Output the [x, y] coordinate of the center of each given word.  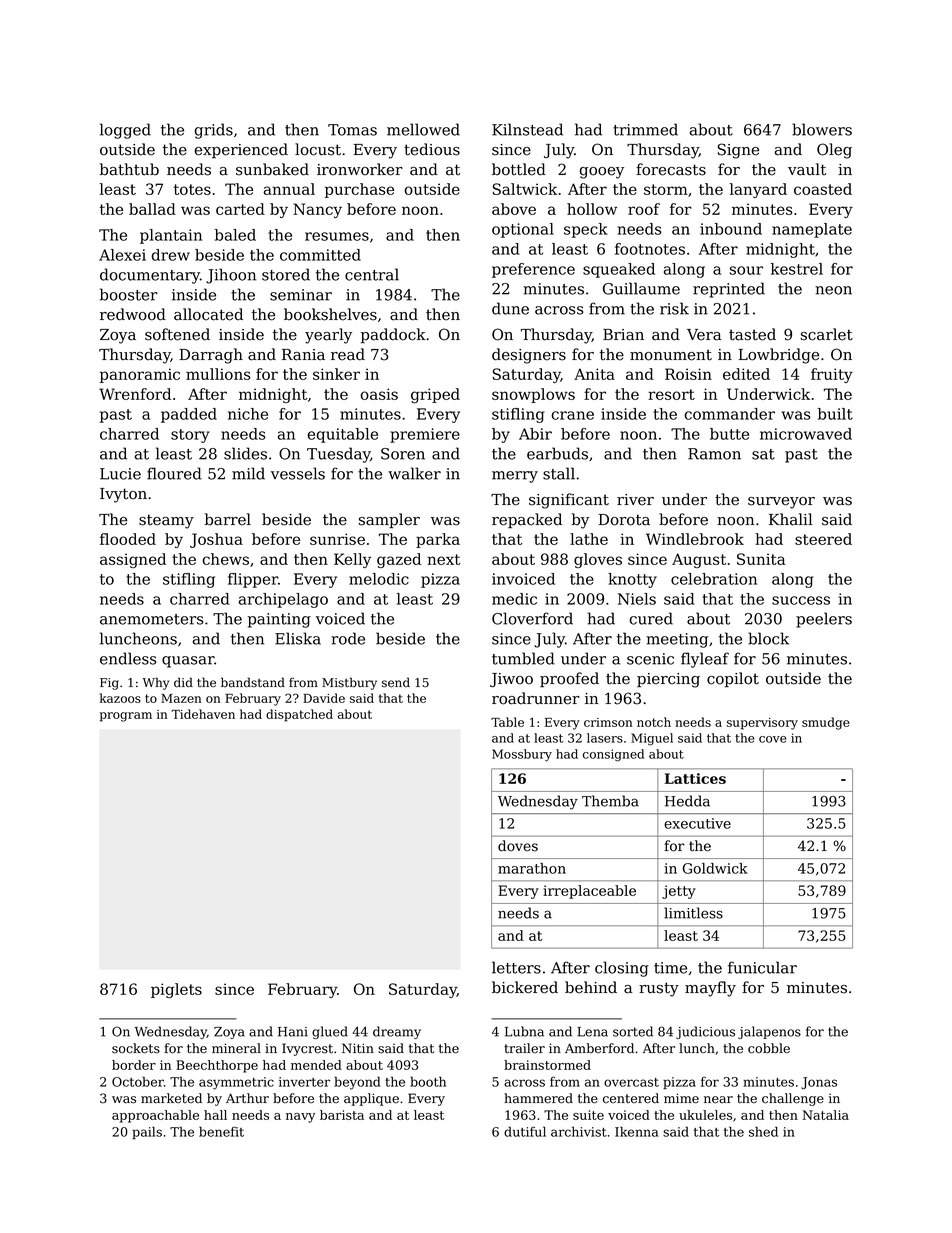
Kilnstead [527, 129]
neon [833, 290]
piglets [176, 990]
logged [125, 131]
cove [773, 739]
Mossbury [522, 755]
